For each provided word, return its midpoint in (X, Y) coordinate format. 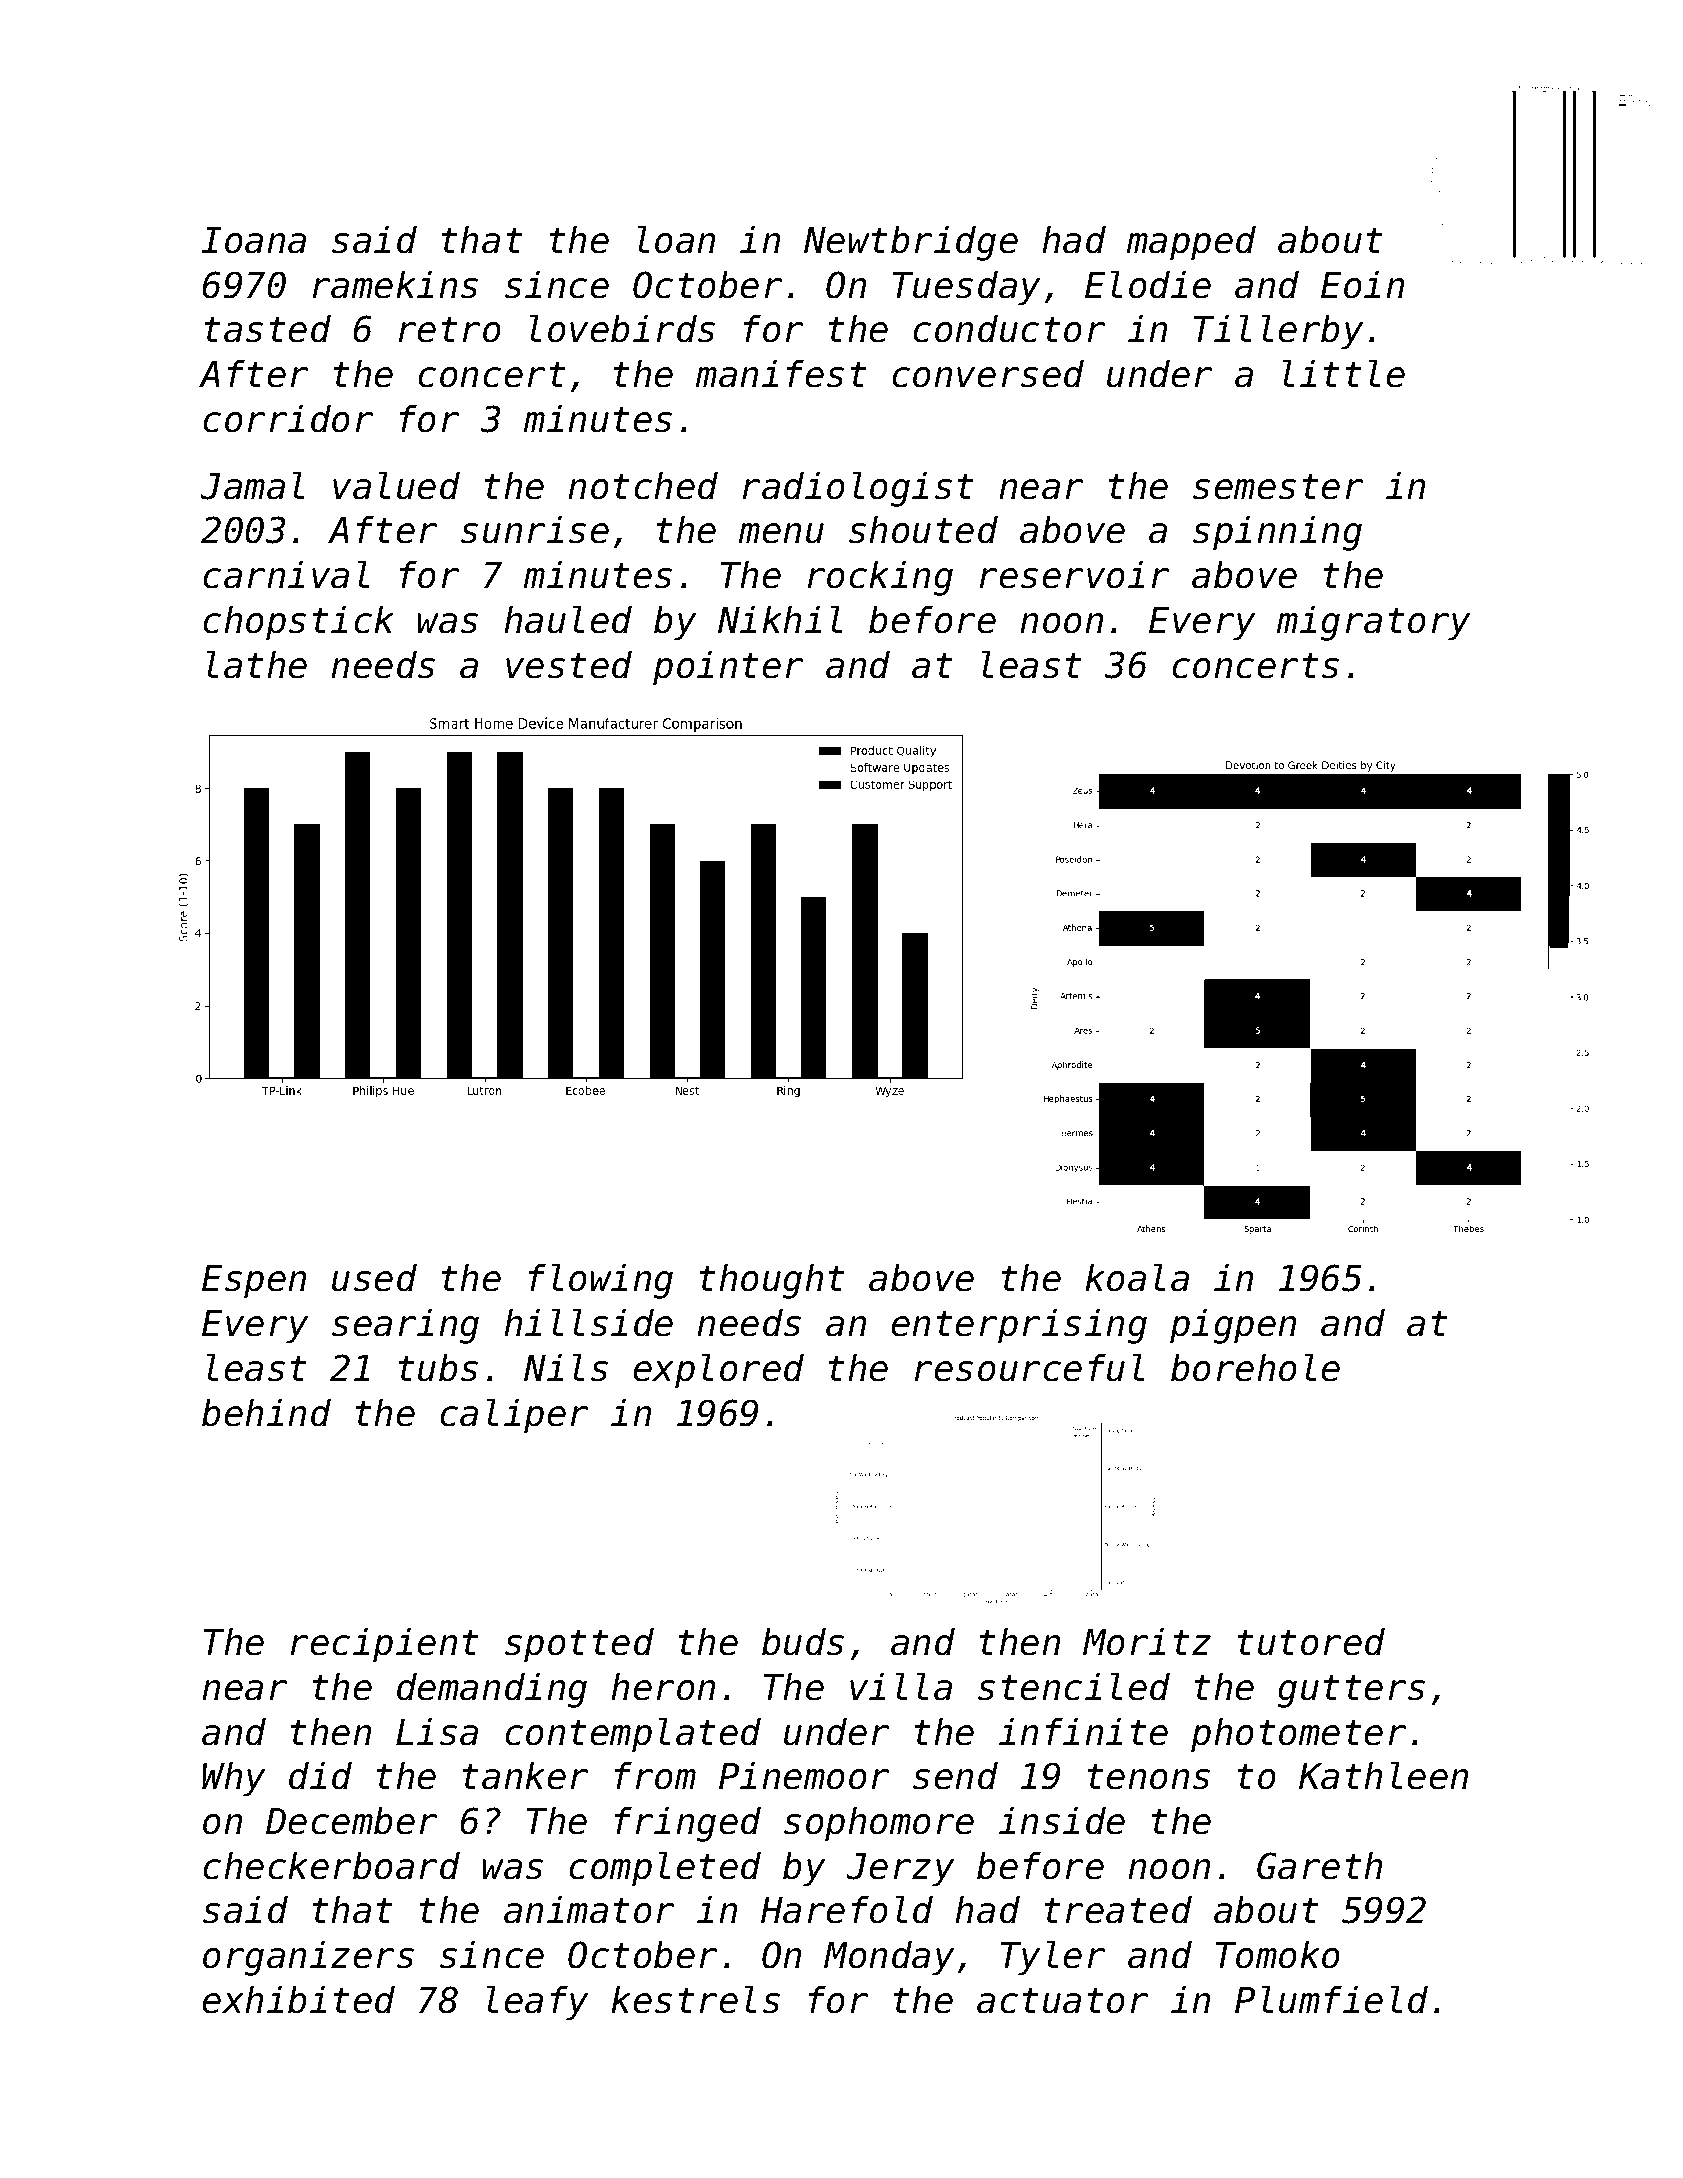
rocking (880, 578)
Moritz (1147, 1642)
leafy (537, 2003)
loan (676, 239)
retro (450, 330)
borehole (1255, 1367)
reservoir (1074, 575)
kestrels (695, 1999)
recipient (385, 1645)
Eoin (1362, 285)
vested (569, 665)
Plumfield (1331, 1999)
